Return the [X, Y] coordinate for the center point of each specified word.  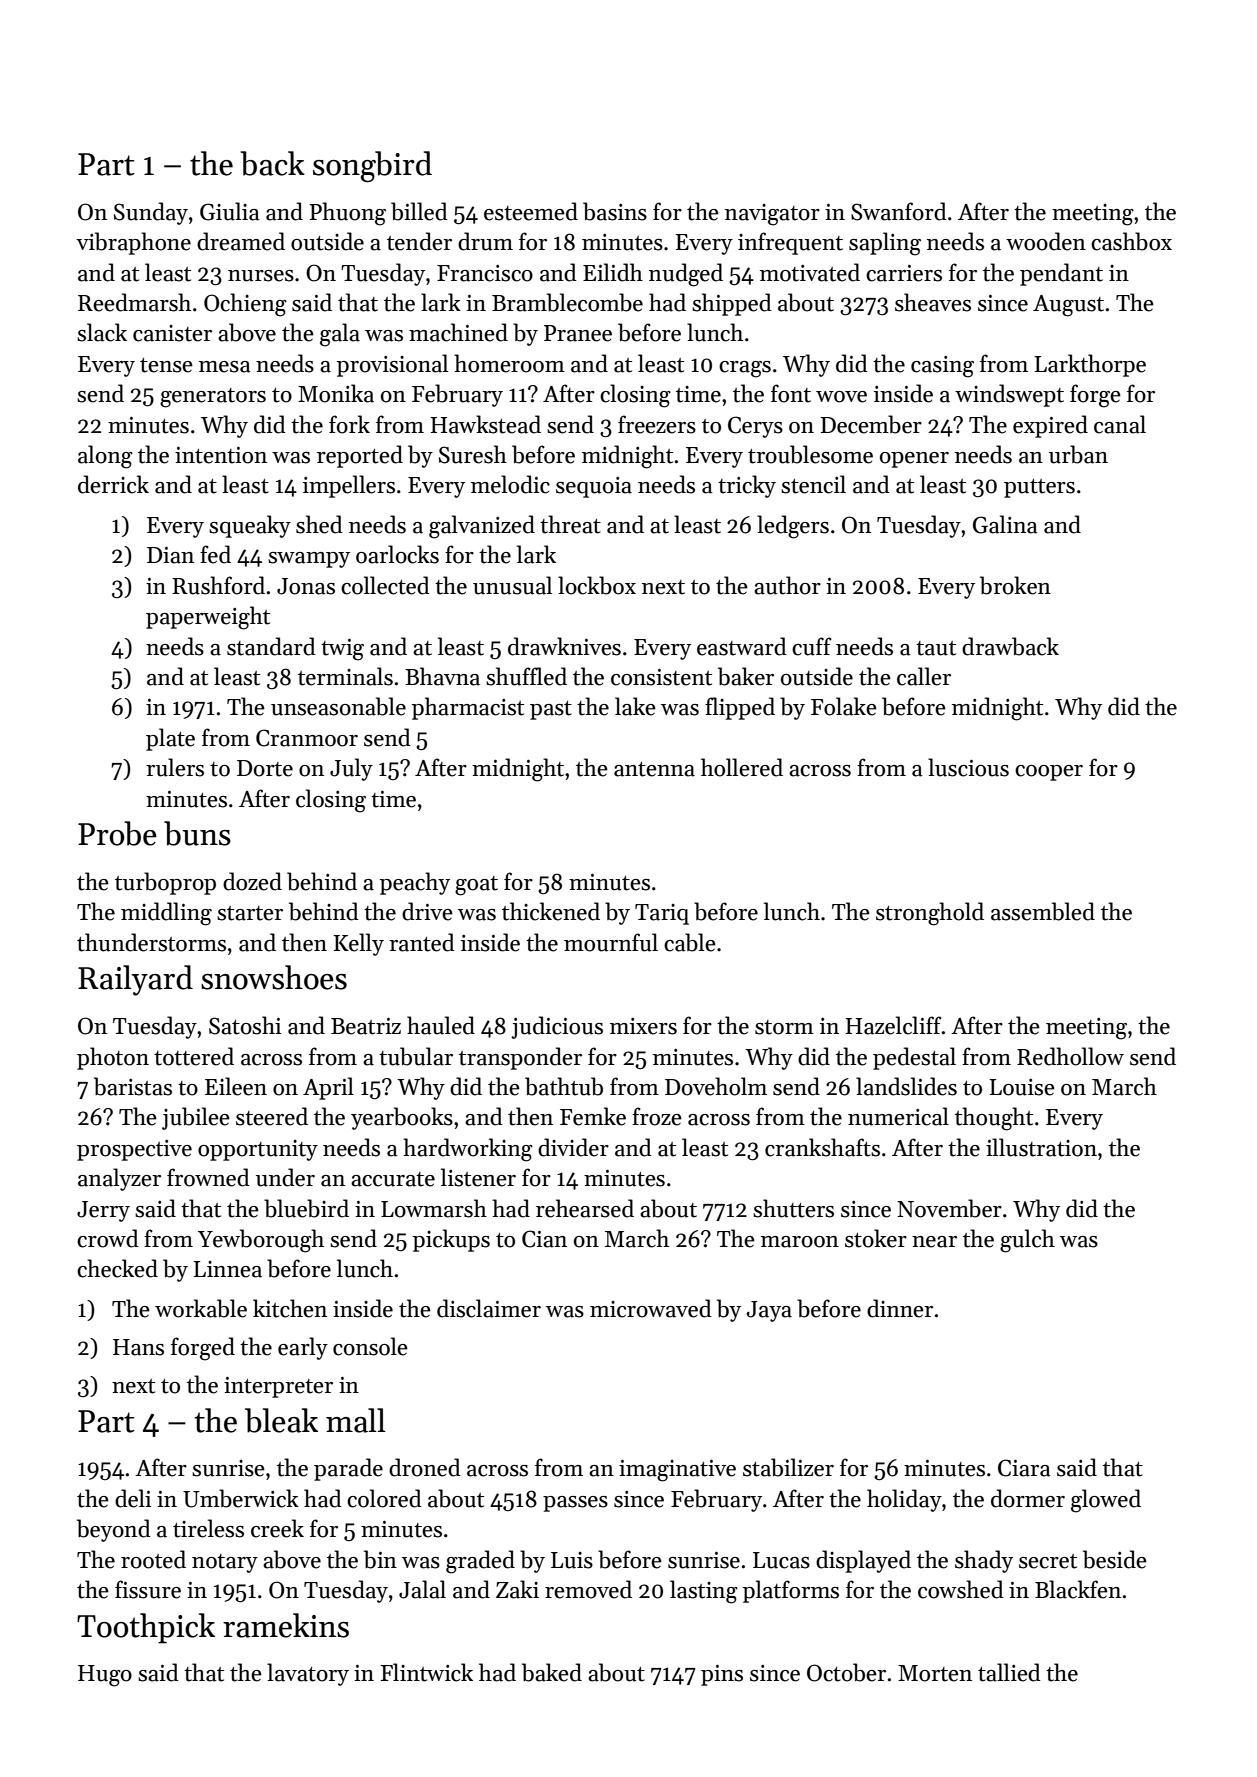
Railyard [135, 980]
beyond [114, 1530]
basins [615, 211]
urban [1078, 454]
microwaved [651, 1308]
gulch [1027, 1241]
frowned [208, 1177]
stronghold [930, 914]
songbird [372, 167]
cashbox [1131, 241]
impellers [349, 486]
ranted [422, 942]
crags [745, 369]
